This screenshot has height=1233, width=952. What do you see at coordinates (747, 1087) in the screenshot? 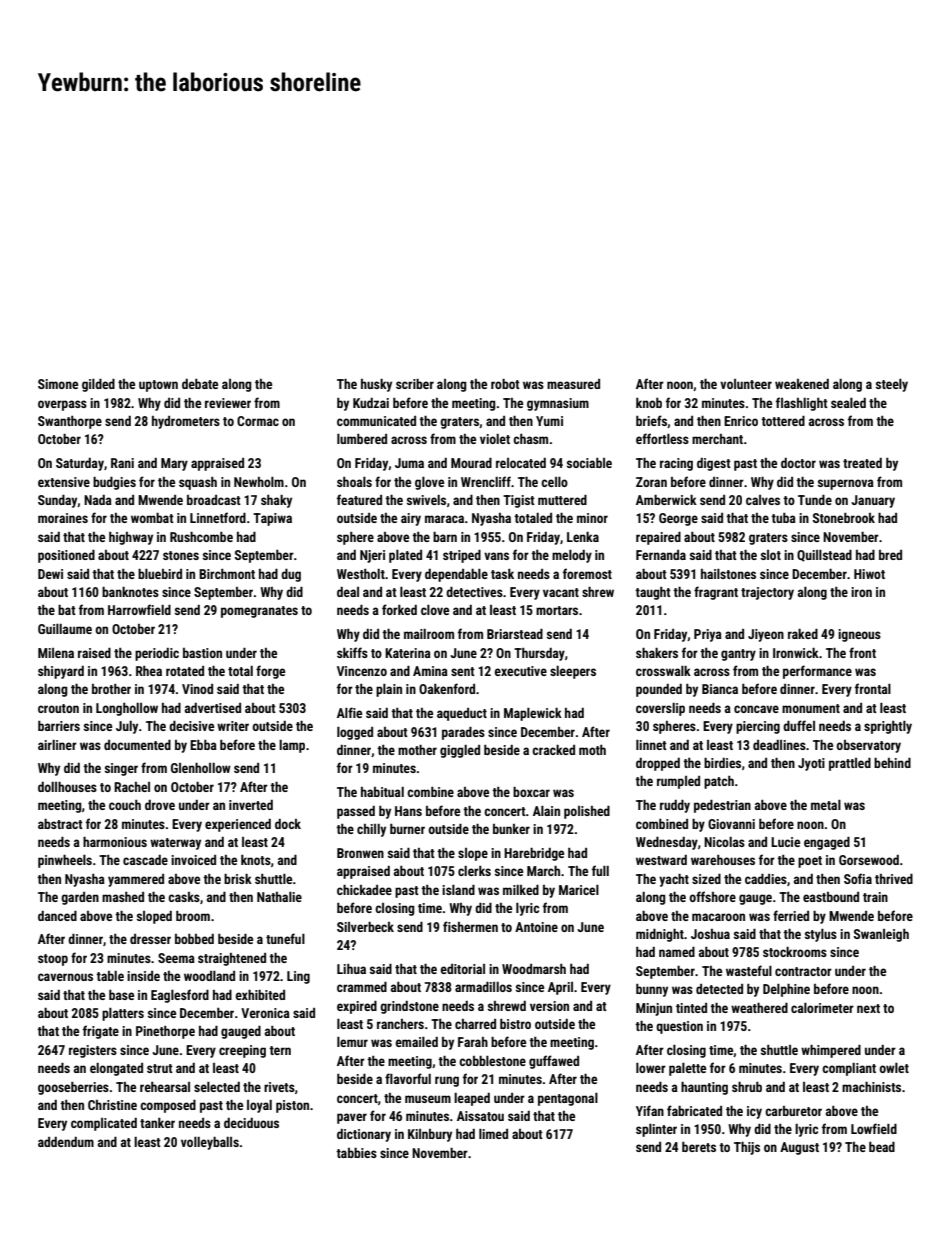
I see `shrub` at bounding box center [747, 1087].
